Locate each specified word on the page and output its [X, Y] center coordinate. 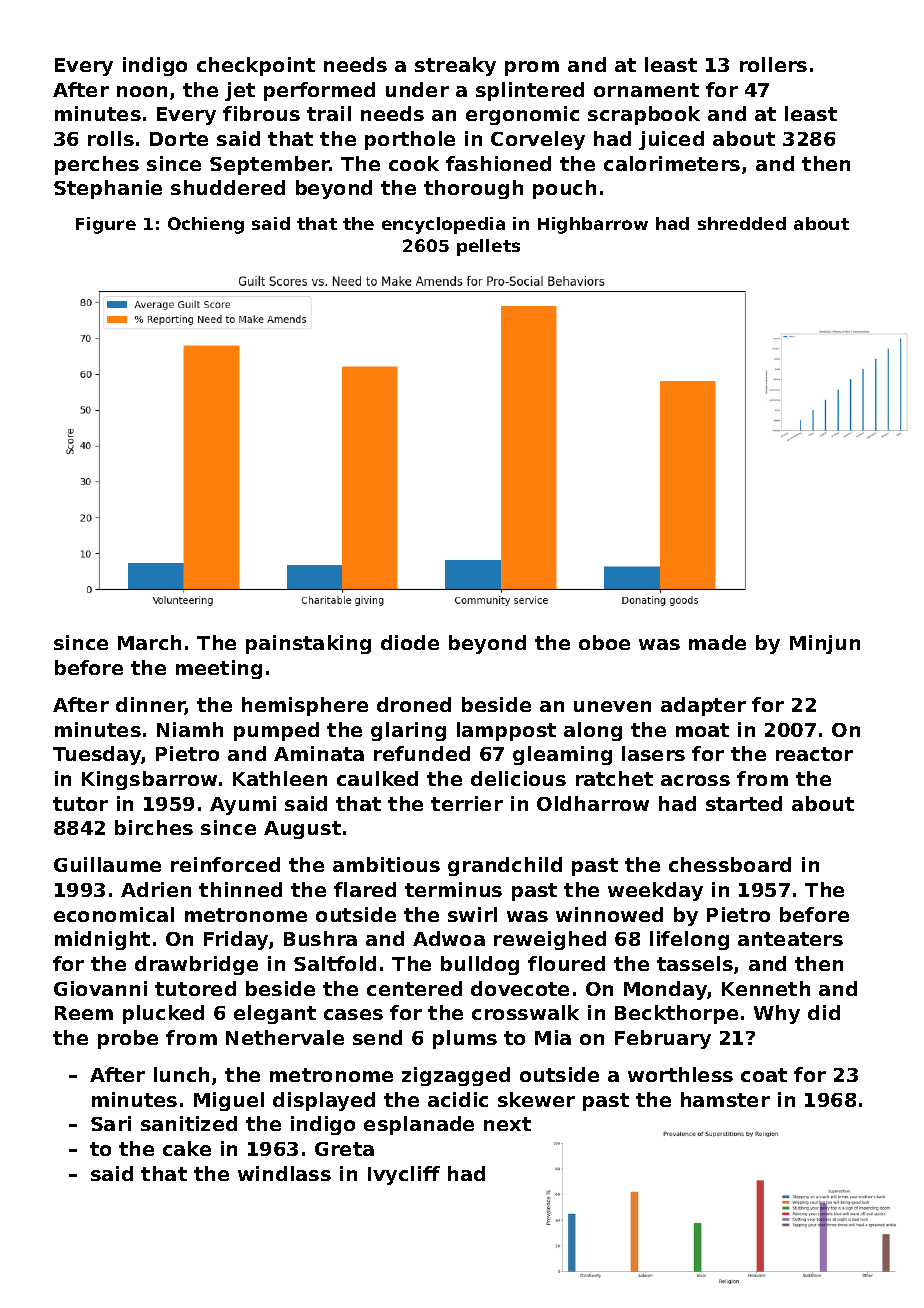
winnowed [609, 914]
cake [187, 1148]
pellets [488, 247]
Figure [106, 225]
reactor [814, 754]
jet [240, 91]
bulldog [480, 965]
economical [114, 914]
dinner [150, 706]
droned [414, 704]
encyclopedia [443, 225]
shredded [742, 223]
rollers [773, 64]
